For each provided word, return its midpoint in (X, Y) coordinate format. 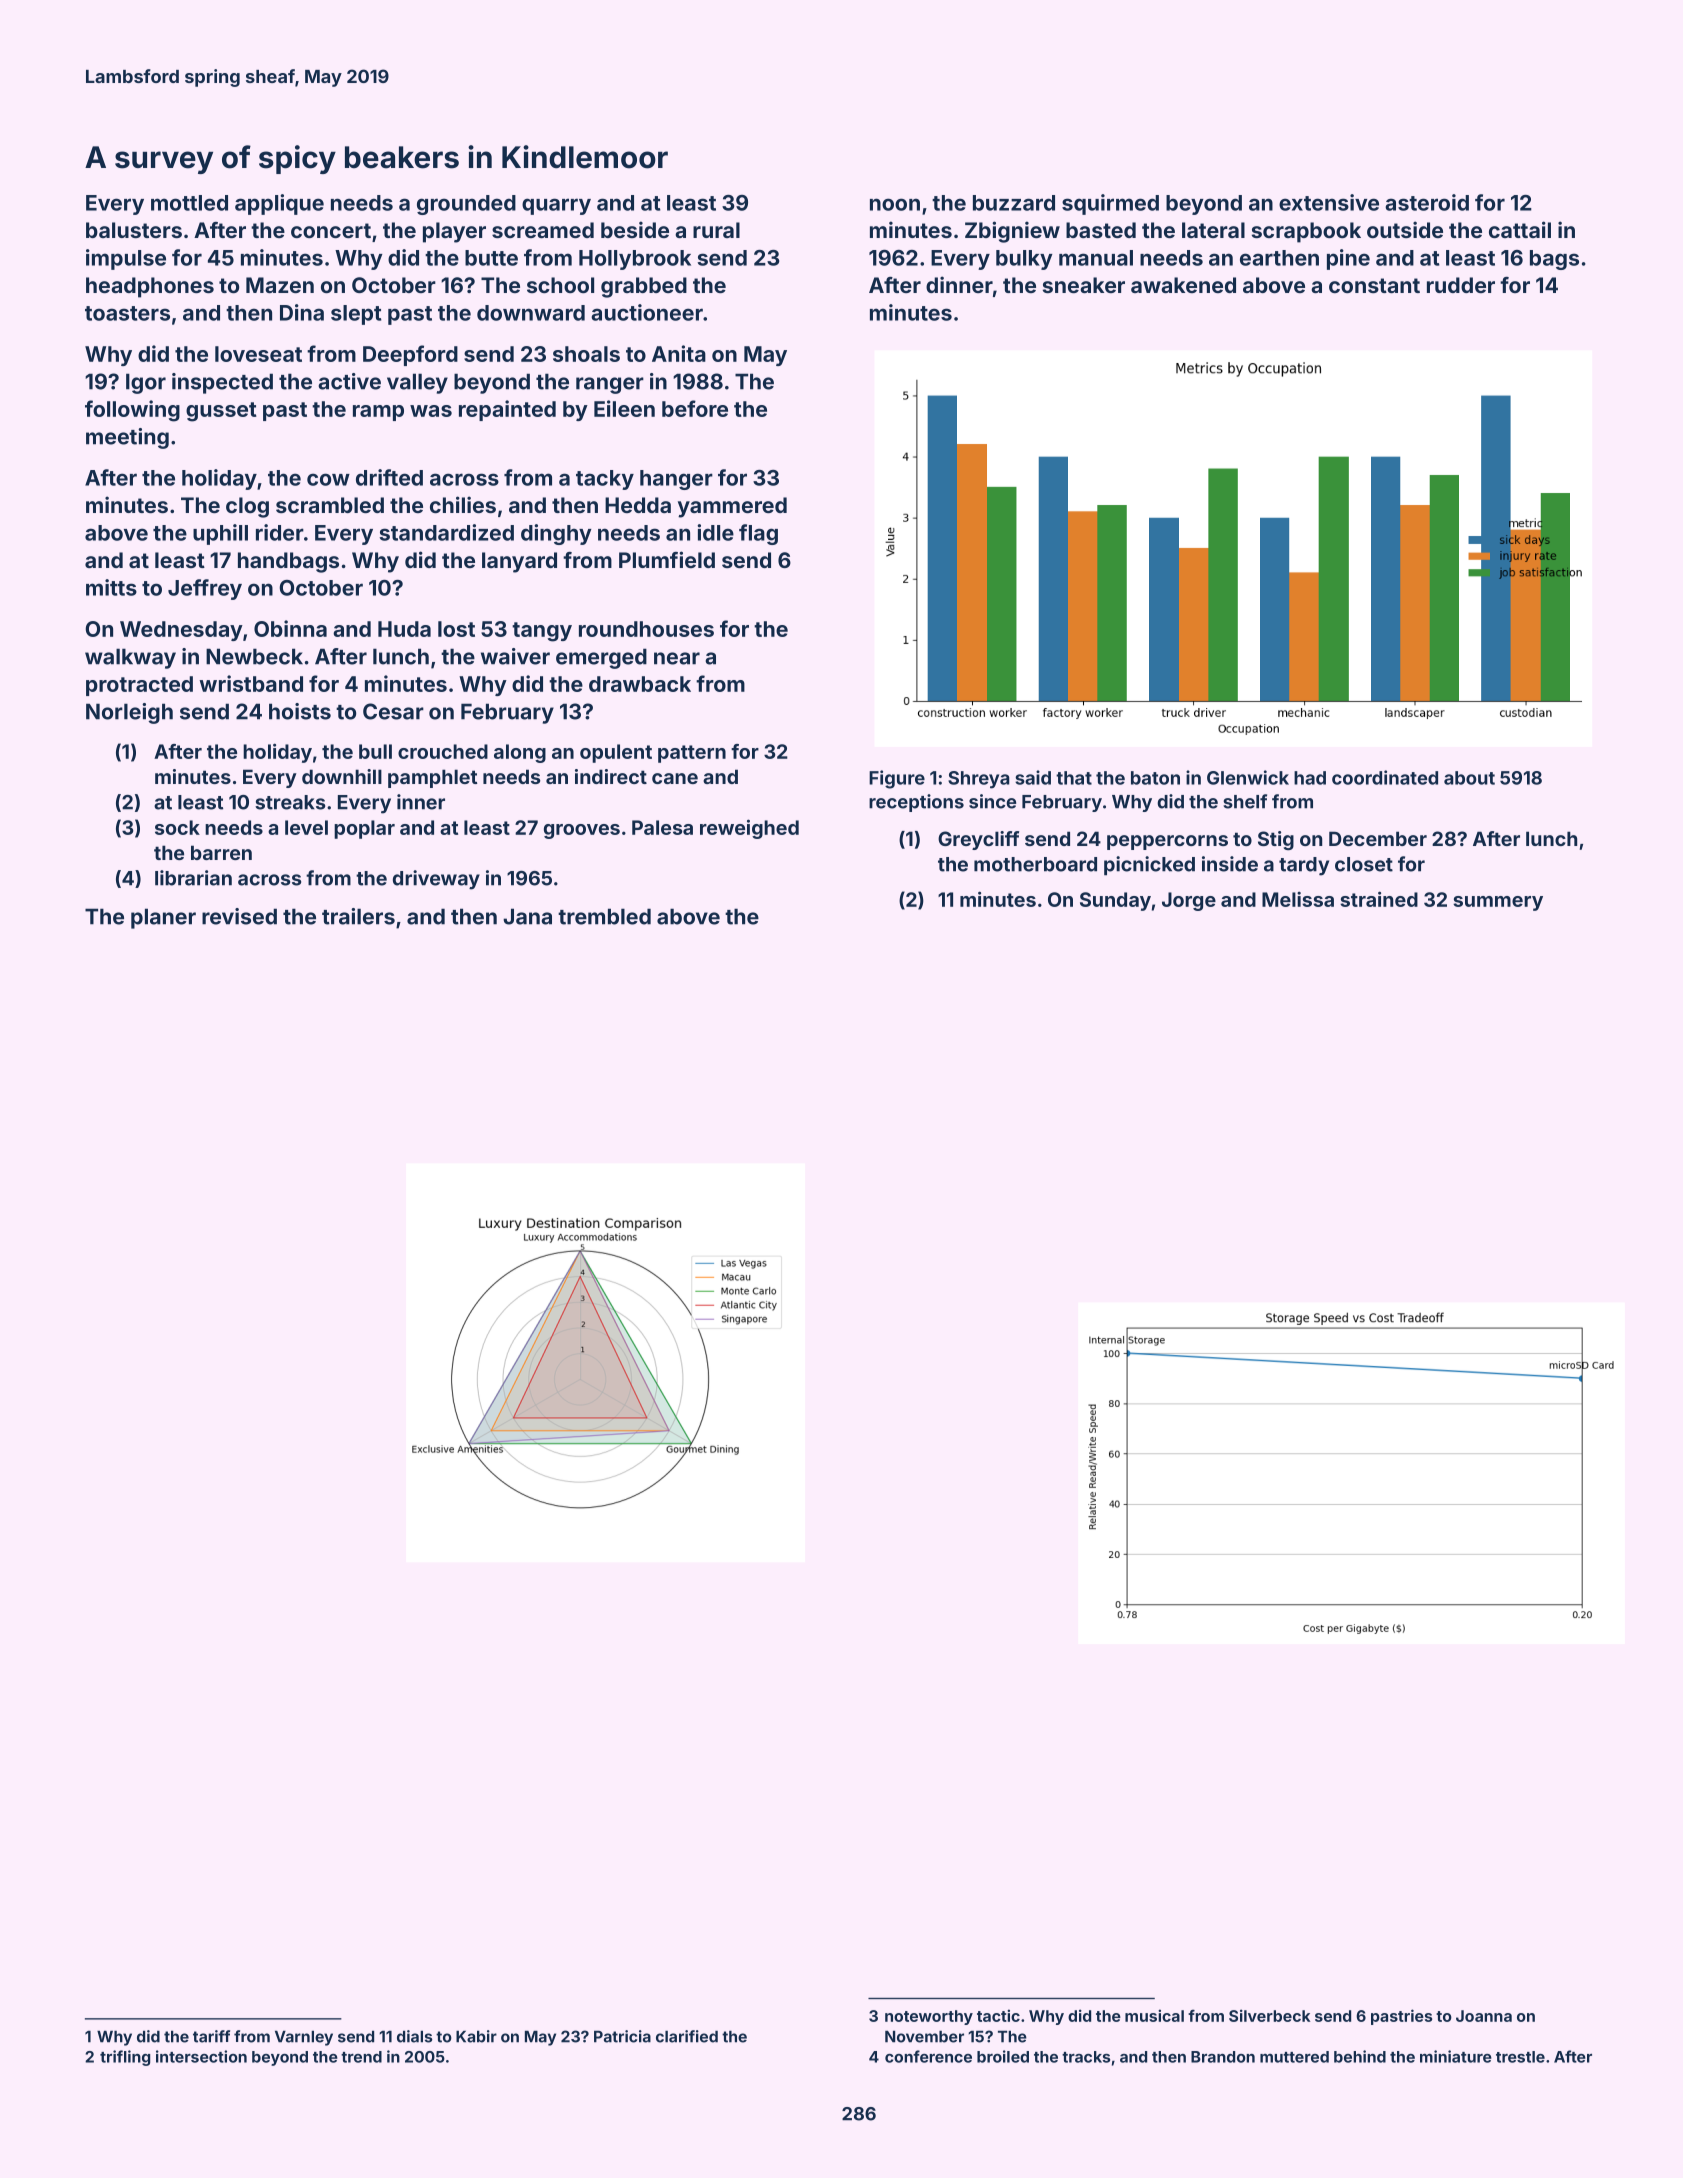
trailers (358, 916)
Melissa (1298, 899)
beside (635, 229)
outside (1405, 229)
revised (239, 916)
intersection (201, 2056)
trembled (604, 916)
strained (1379, 899)
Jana (527, 916)
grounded (466, 205)
